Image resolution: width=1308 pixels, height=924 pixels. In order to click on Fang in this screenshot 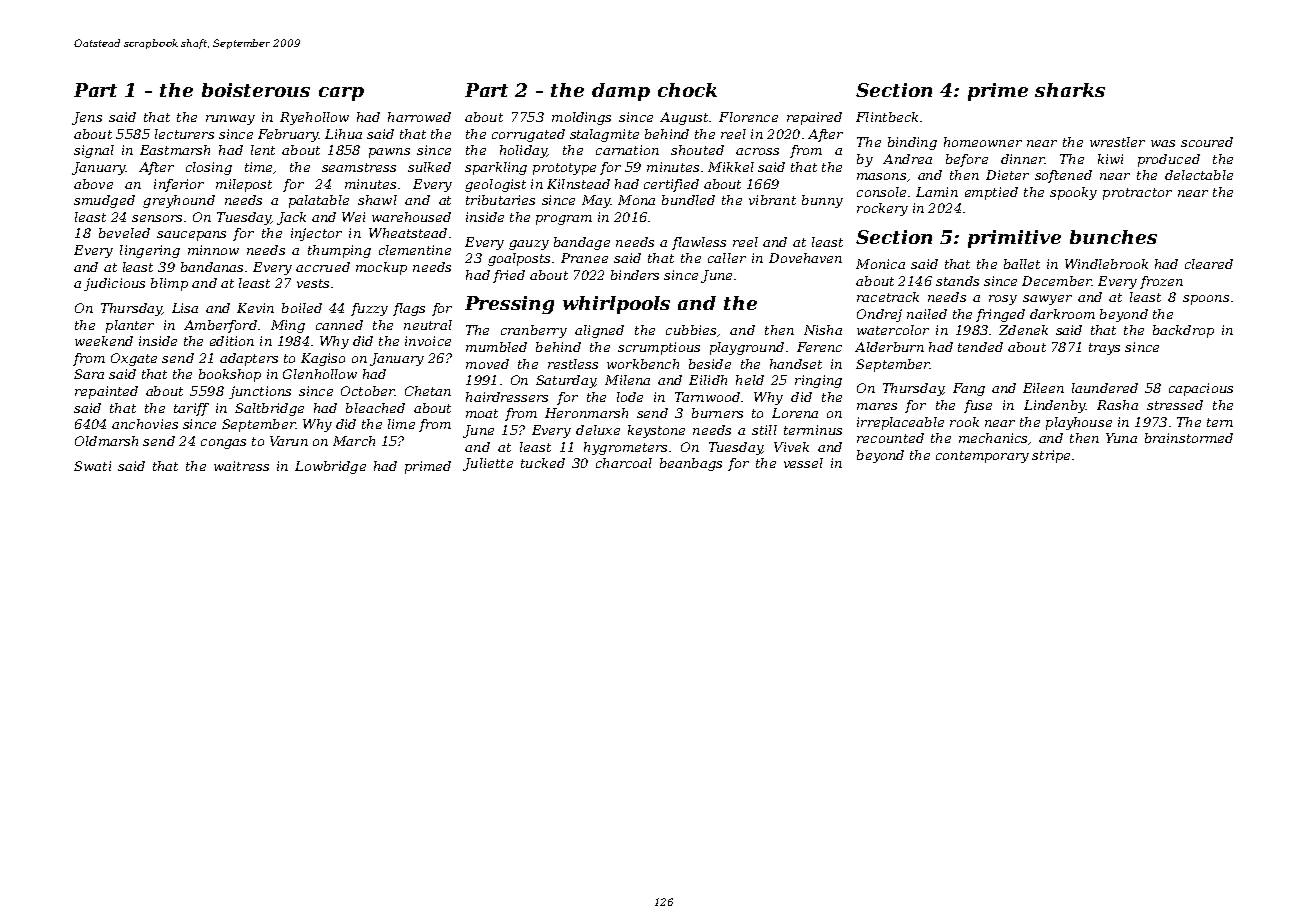, I will do `click(969, 389)`.
